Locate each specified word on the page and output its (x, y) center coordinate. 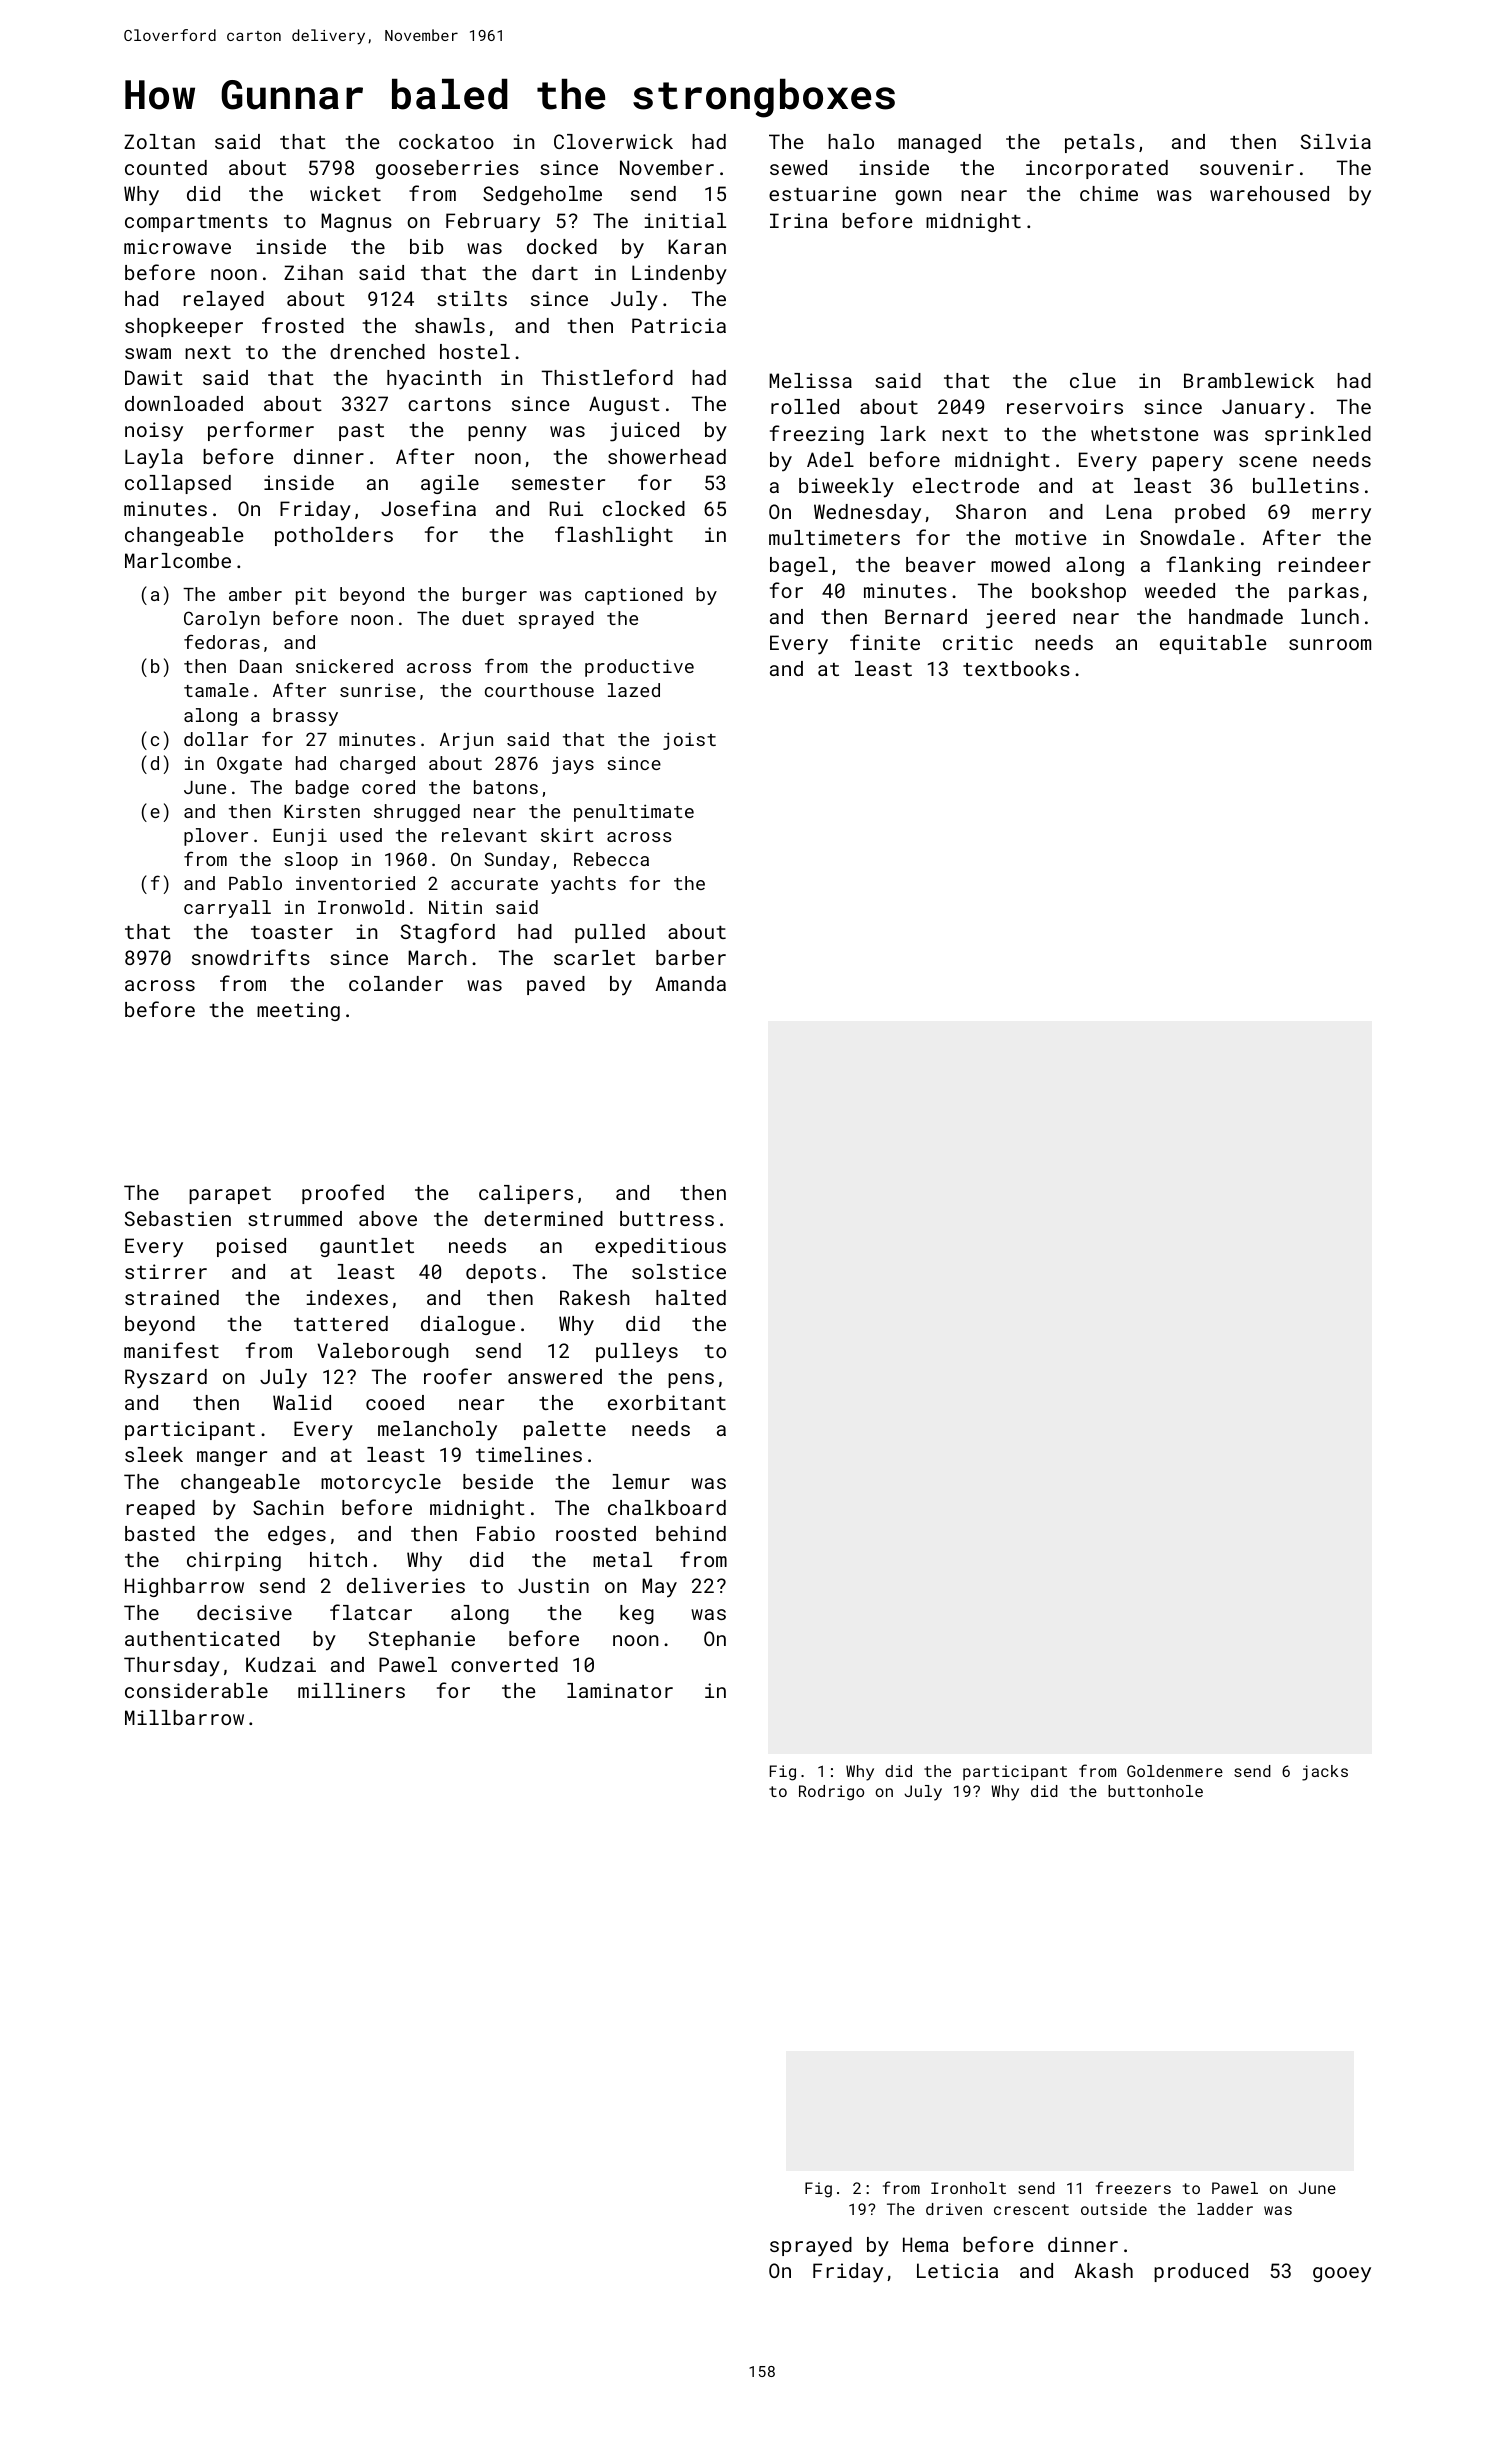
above (388, 1218)
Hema (926, 2244)
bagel (799, 566)
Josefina (428, 508)
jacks (1325, 1773)
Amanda (690, 983)
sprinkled (1318, 435)
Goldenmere (1175, 1771)
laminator (620, 1690)
